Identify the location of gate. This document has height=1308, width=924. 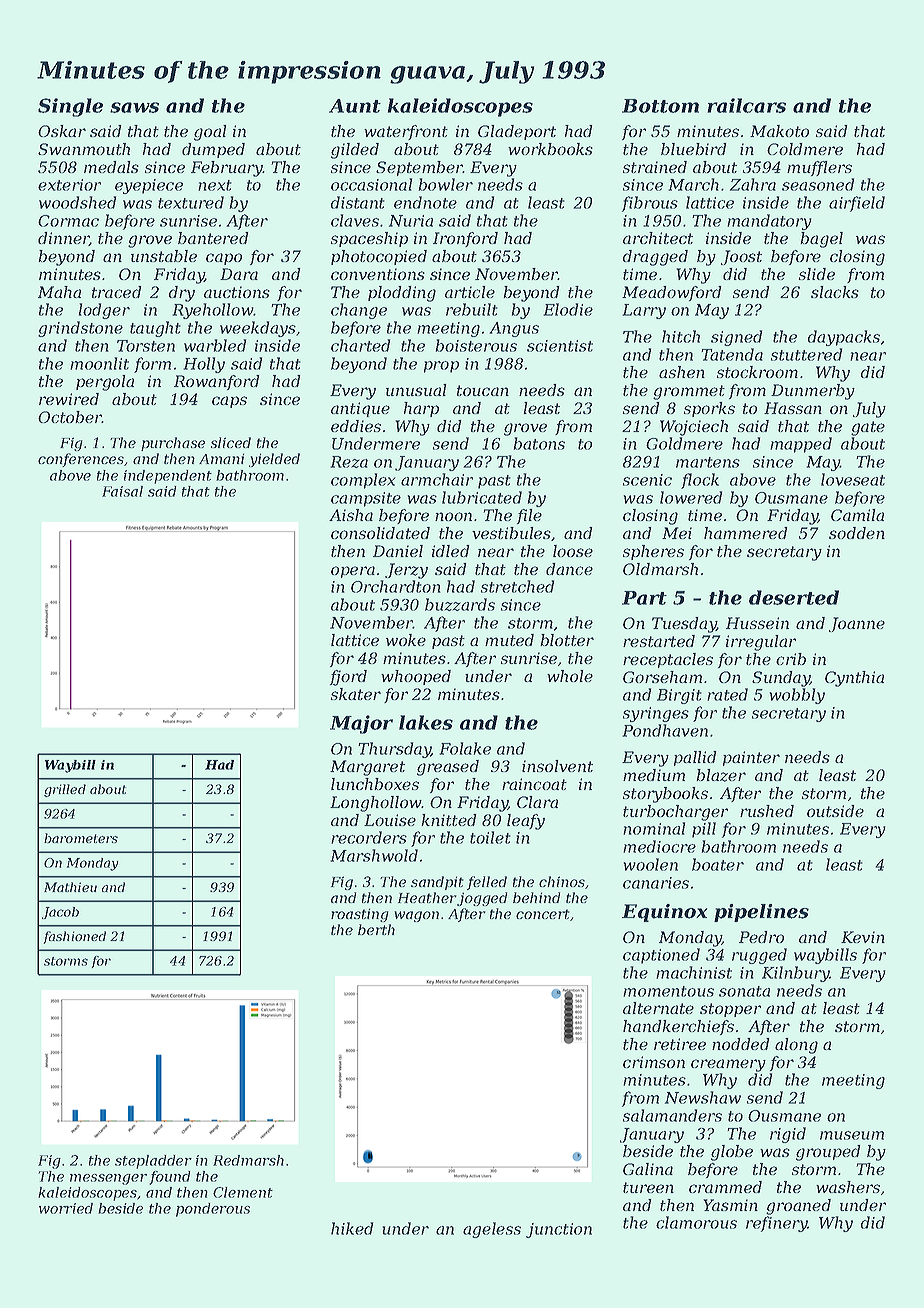
(868, 428).
